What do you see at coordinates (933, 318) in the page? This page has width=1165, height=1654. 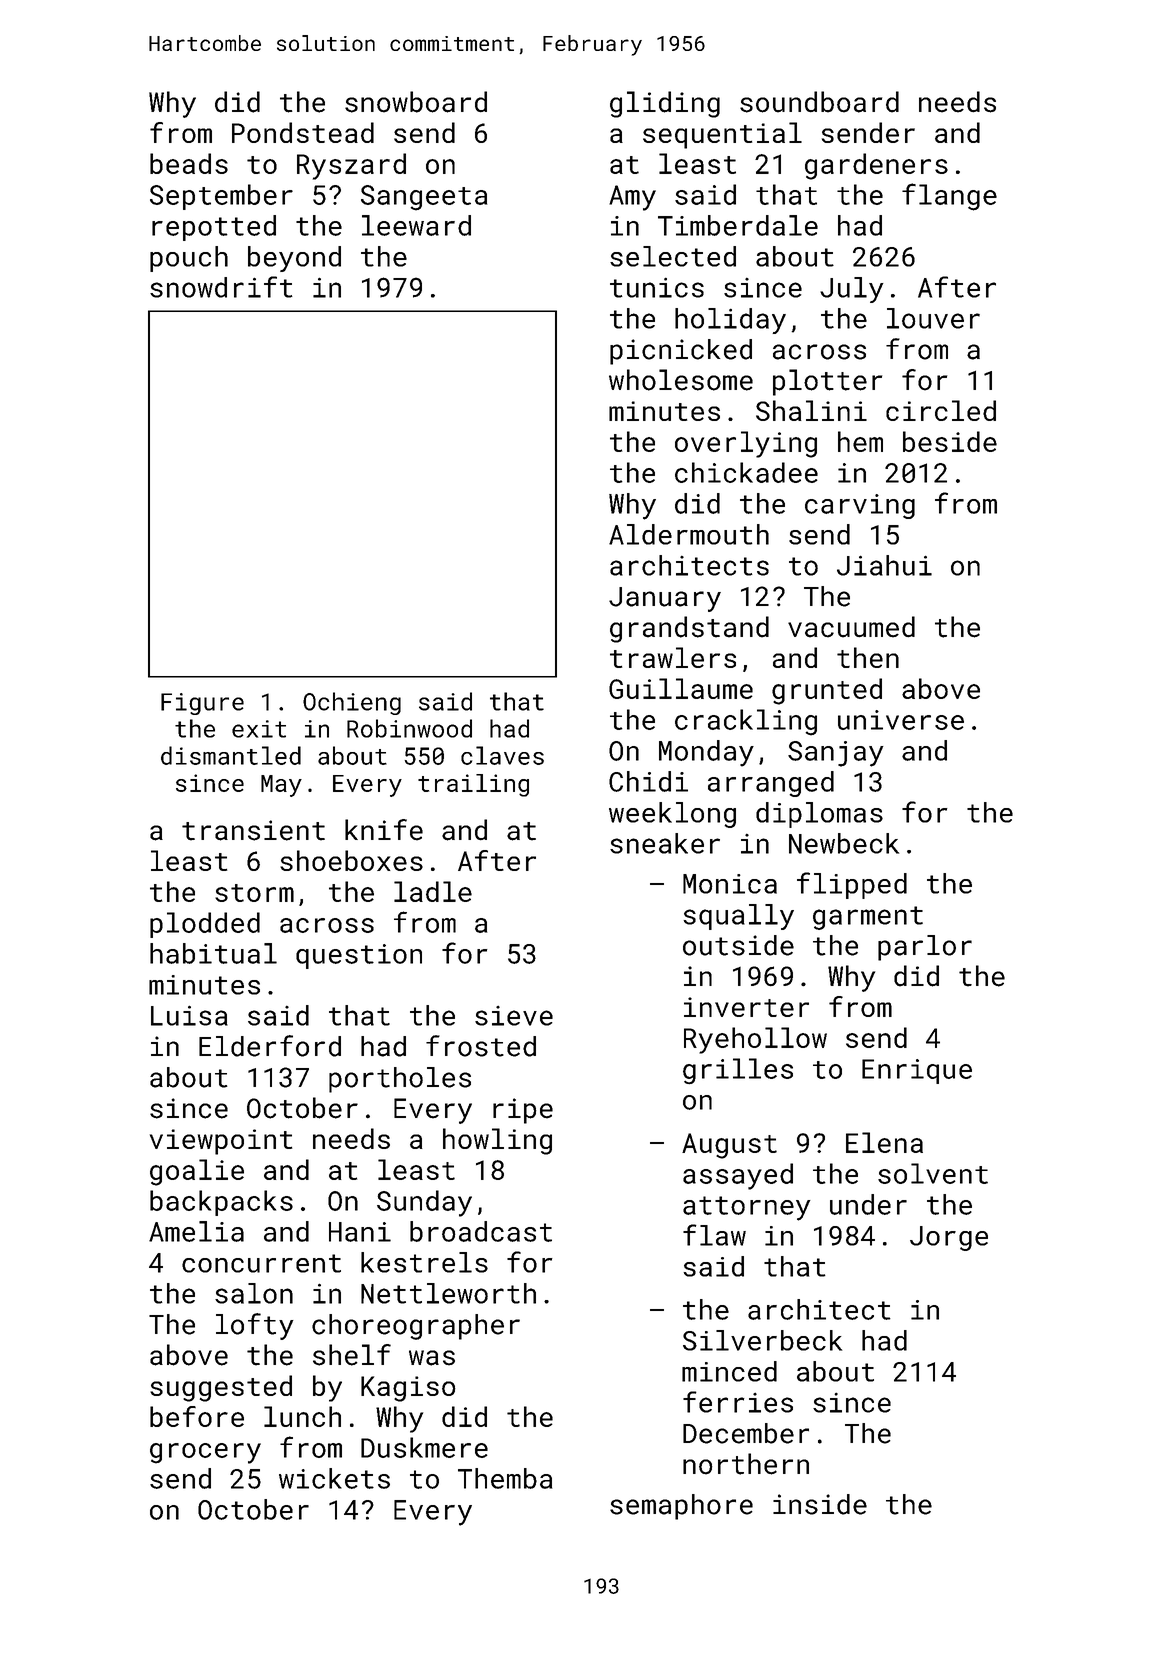 I see `louver` at bounding box center [933, 318].
